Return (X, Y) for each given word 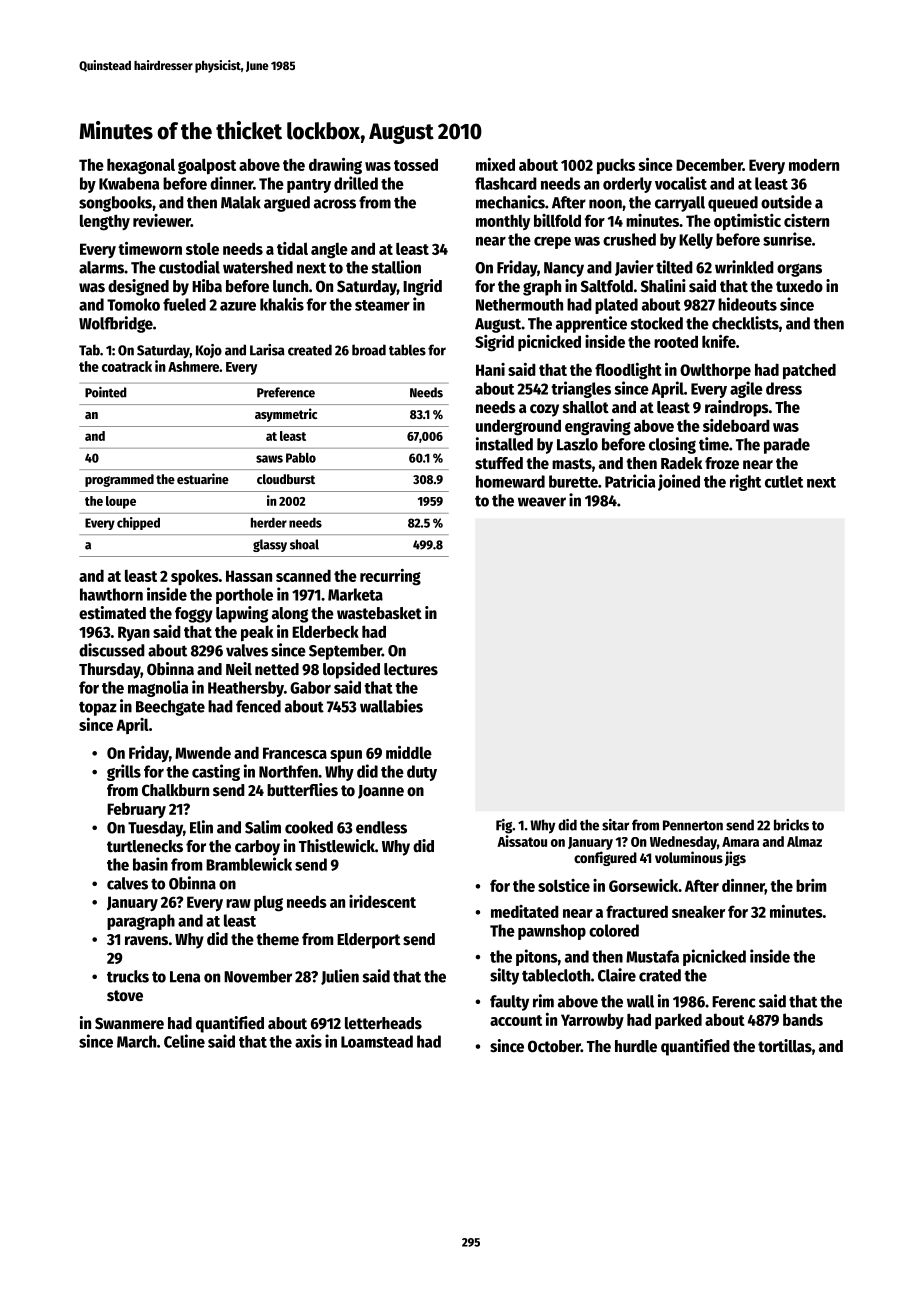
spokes (195, 577)
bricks (791, 825)
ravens (146, 941)
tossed (416, 165)
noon (605, 204)
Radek (681, 463)
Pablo (301, 458)
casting (216, 772)
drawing (335, 166)
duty (422, 773)
